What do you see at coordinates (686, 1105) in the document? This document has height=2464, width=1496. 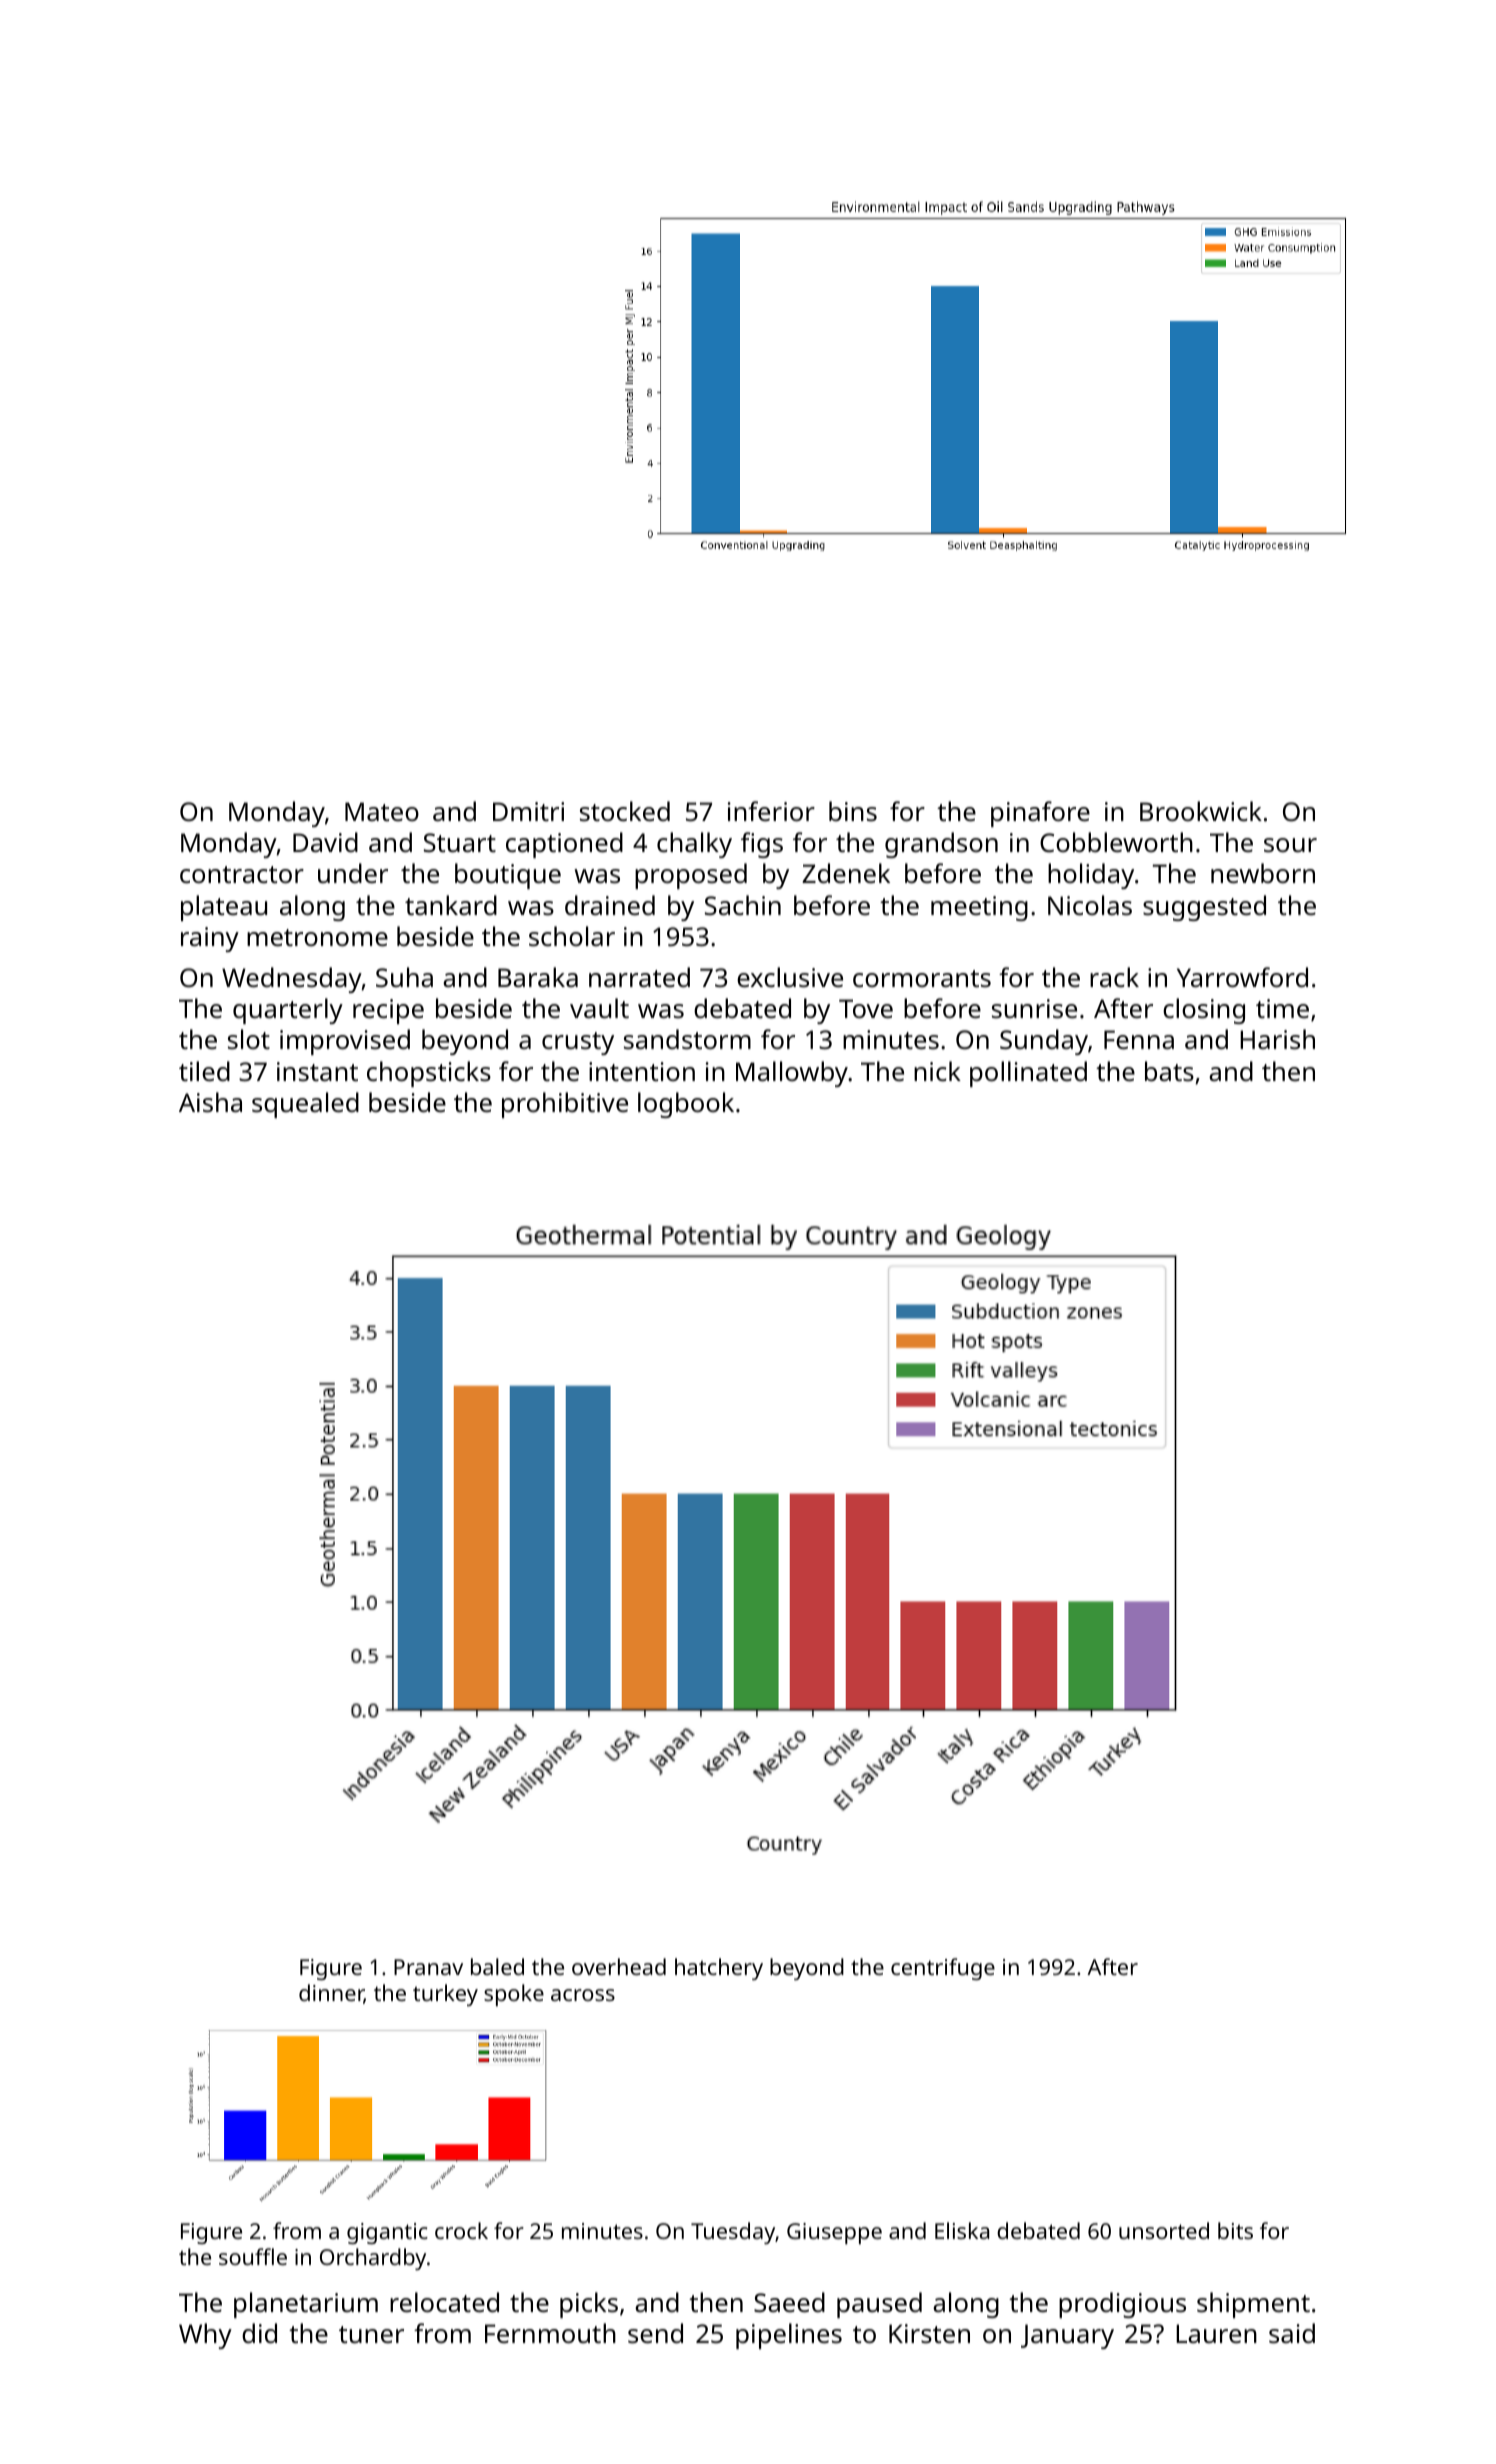 I see `logbook` at bounding box center [686, 1105].
